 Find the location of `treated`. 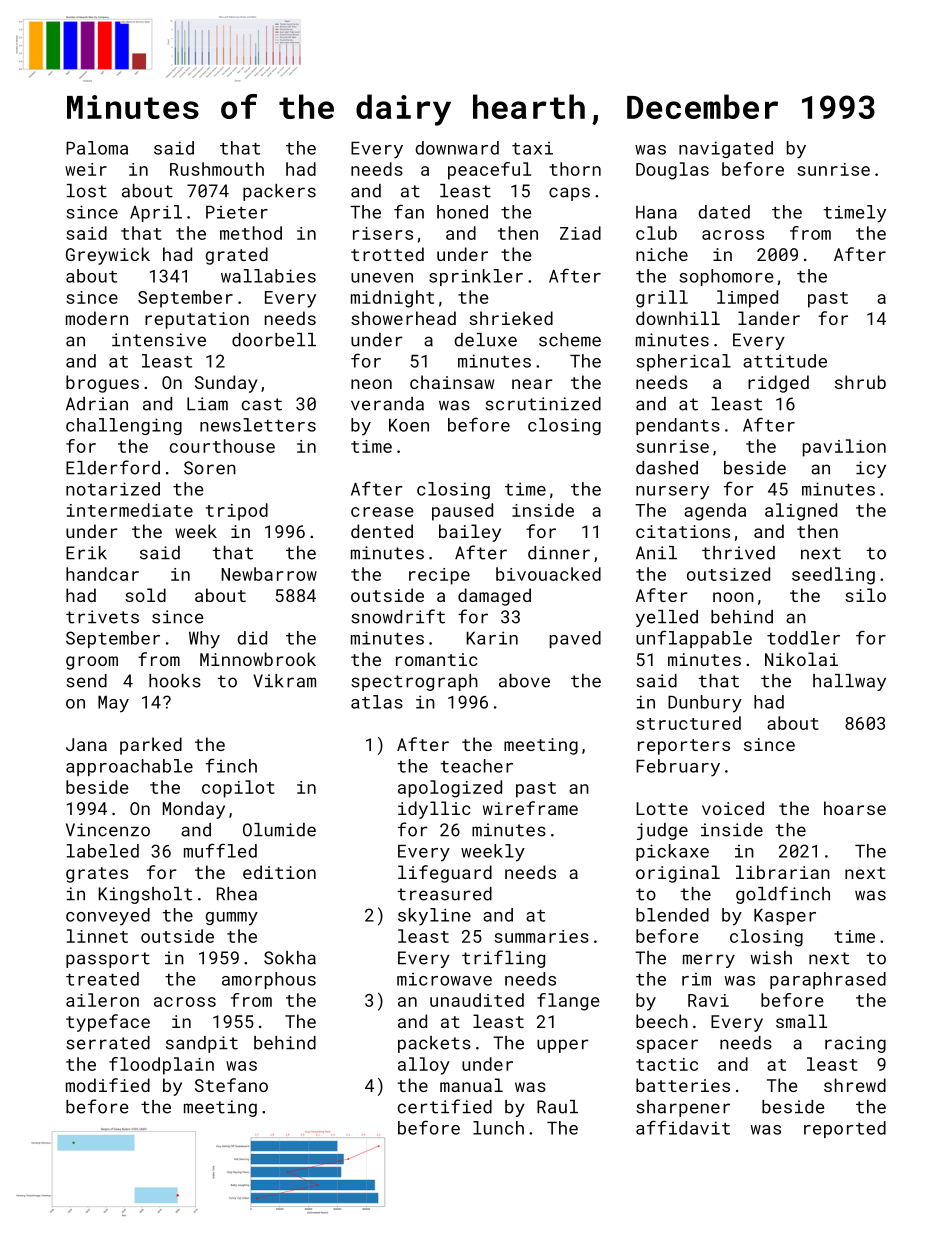

treated is located at coordinates (102, 979).
